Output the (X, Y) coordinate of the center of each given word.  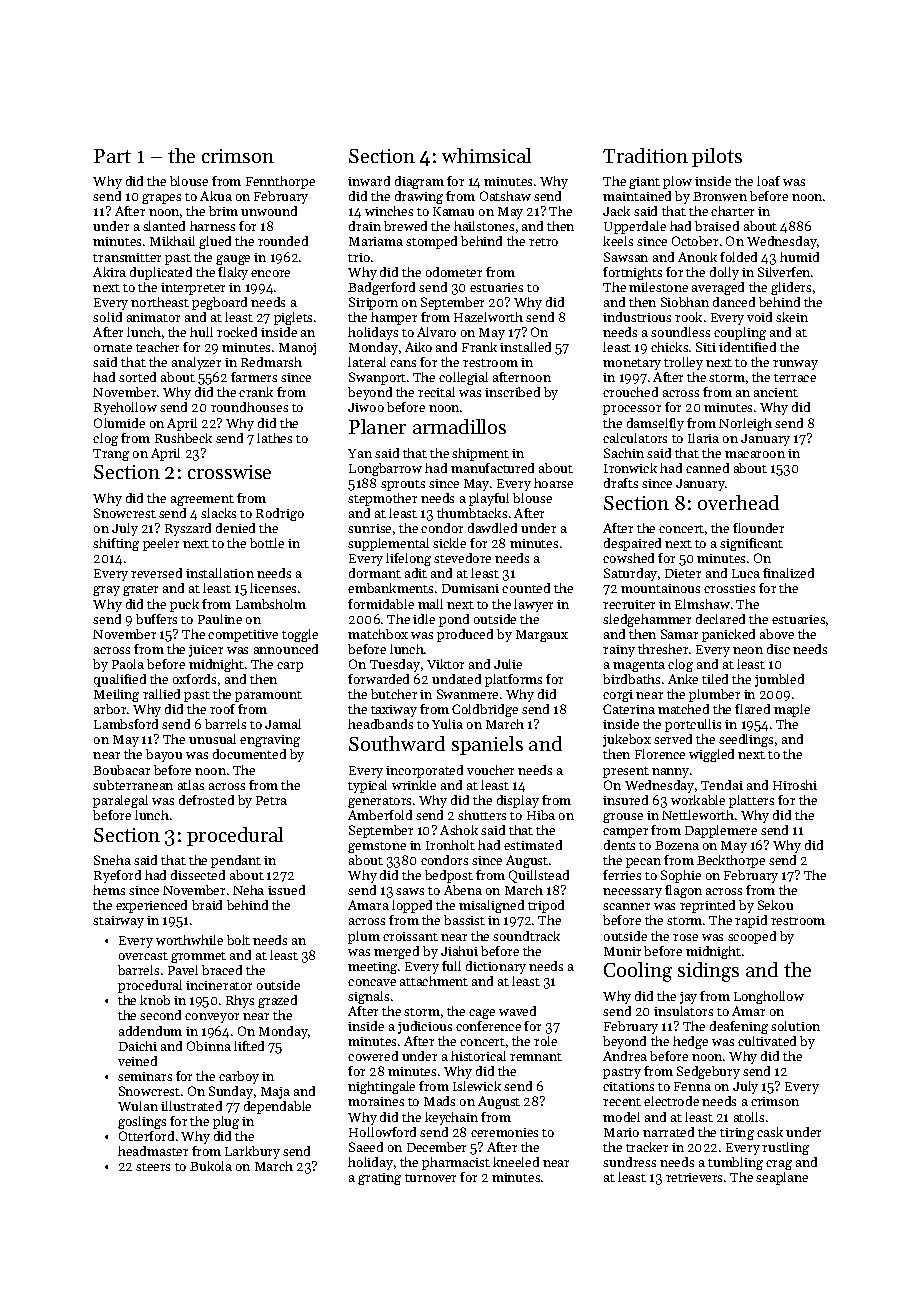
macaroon (755, 454)
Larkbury (252, 1152)
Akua (216, 196)
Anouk (697, 257)
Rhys (240, 1001)
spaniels (487, 745)
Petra (271, 800)
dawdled (492, 528)
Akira (109, 272)
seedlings (746, 740)
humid (799, 257)
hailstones (484, 226)
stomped (431, 242)
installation (220, 573)
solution (795, 1026)
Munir (622, 951)
